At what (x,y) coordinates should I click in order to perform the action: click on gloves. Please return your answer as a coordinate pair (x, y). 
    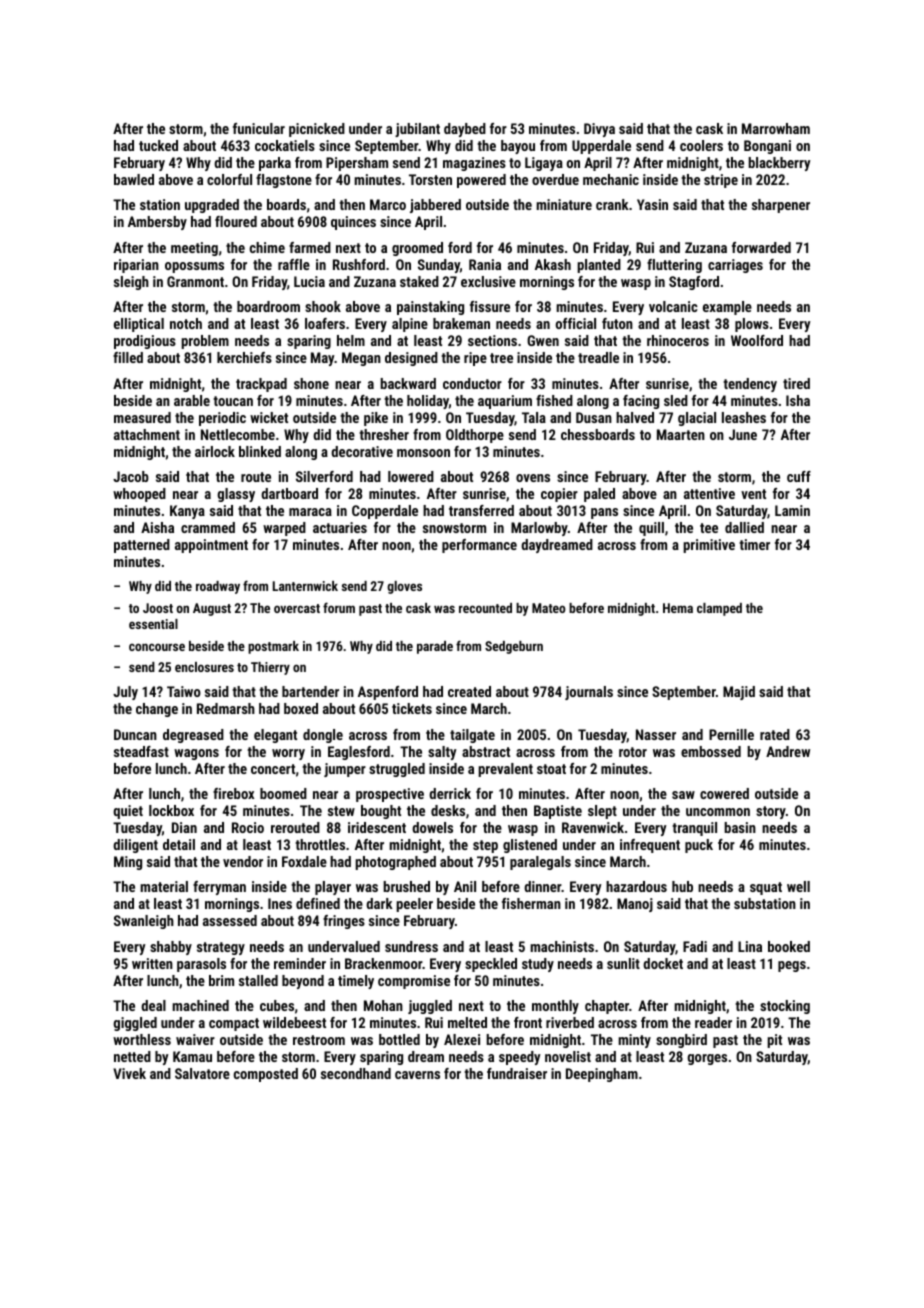
    Looking at the image, I should click on (404, 587).
